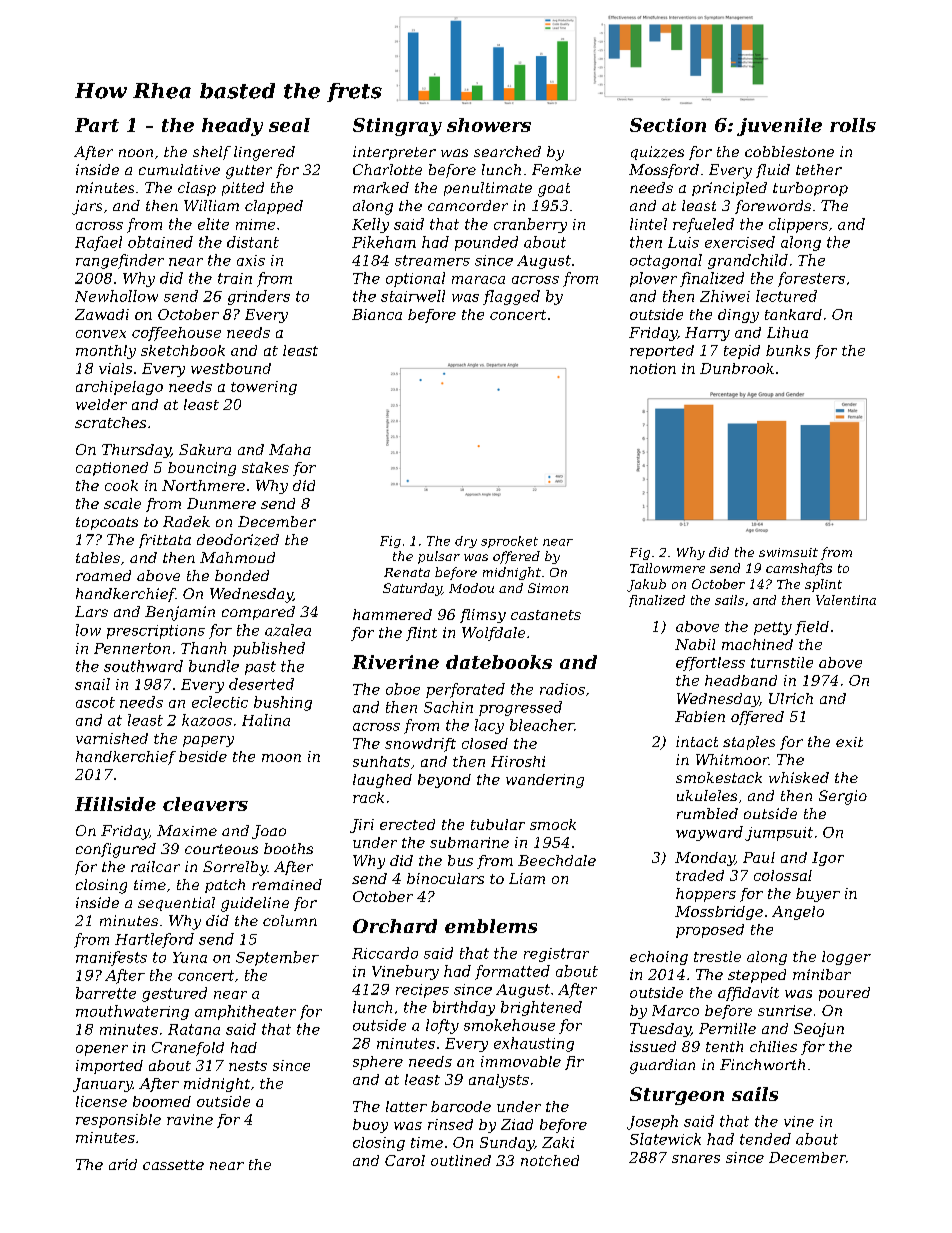 The width and height of the page is (952, 1233). I want to click on notched, so click(550, 1160).
